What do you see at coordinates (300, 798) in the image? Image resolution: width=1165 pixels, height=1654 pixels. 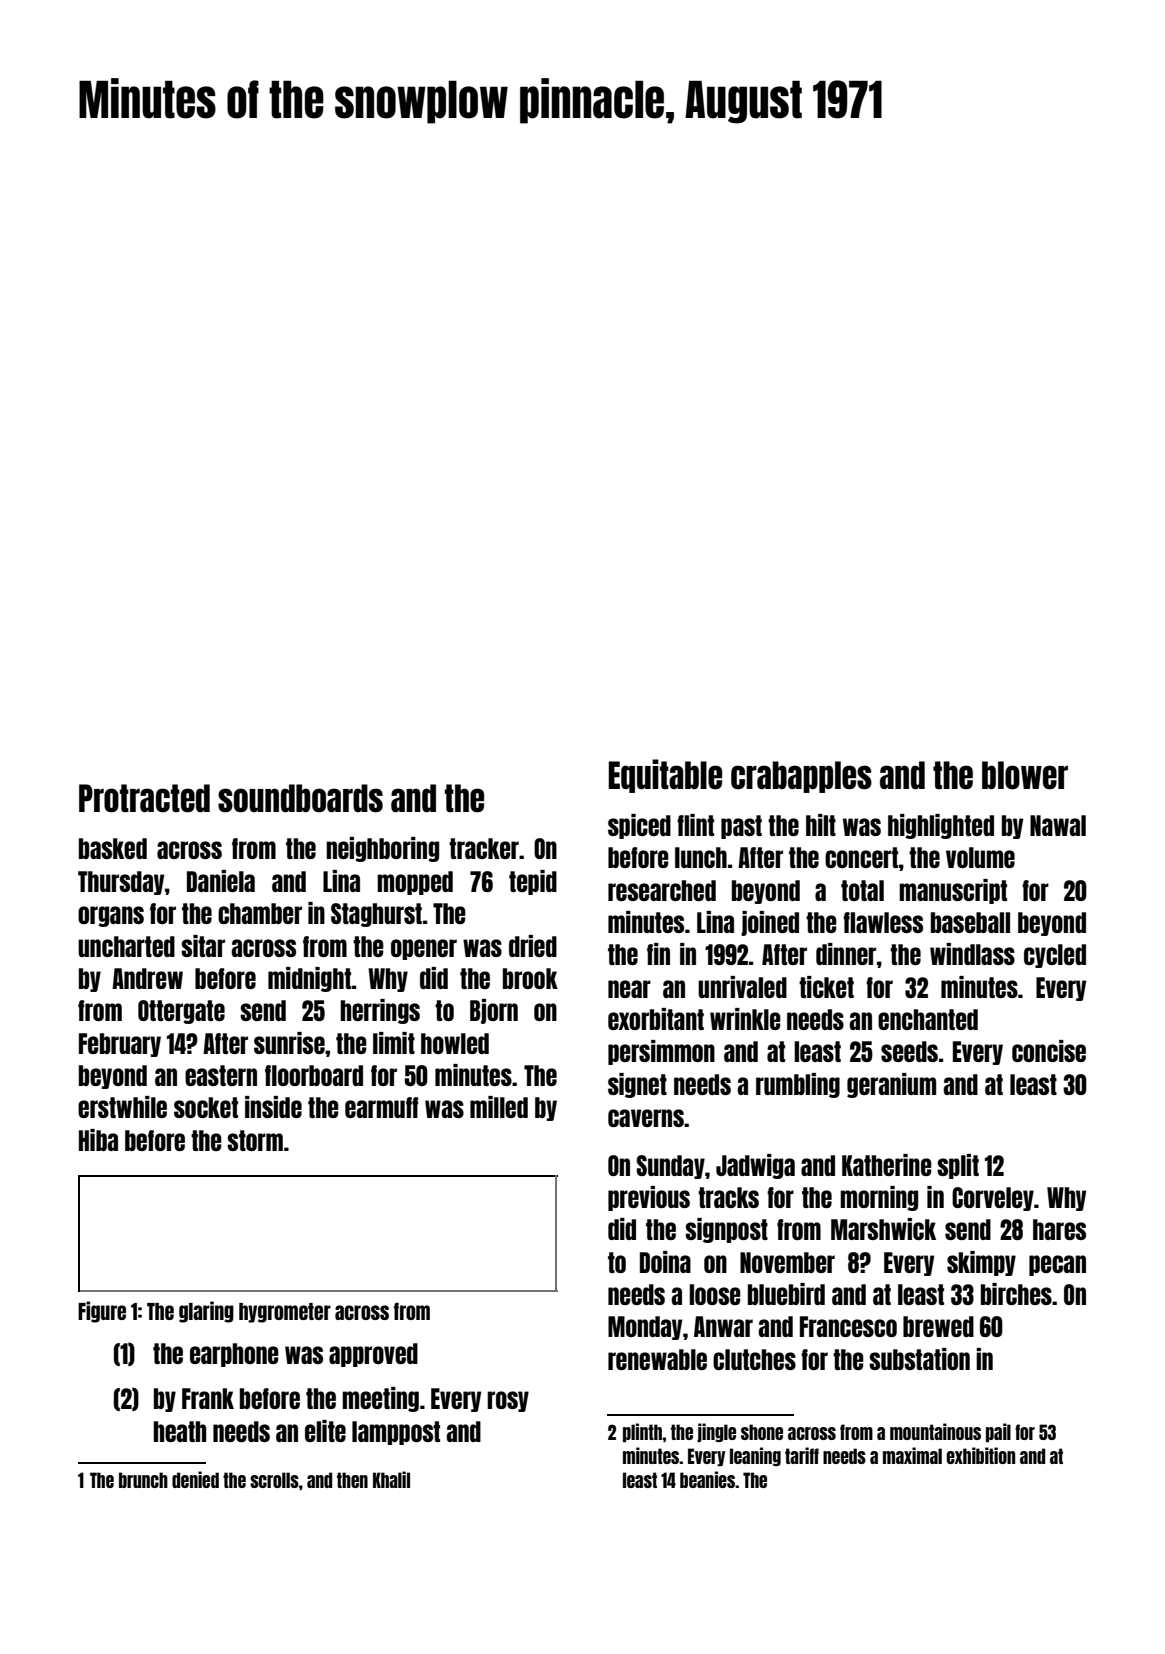 I see `soundboards` at bounding box center [300, 798].
